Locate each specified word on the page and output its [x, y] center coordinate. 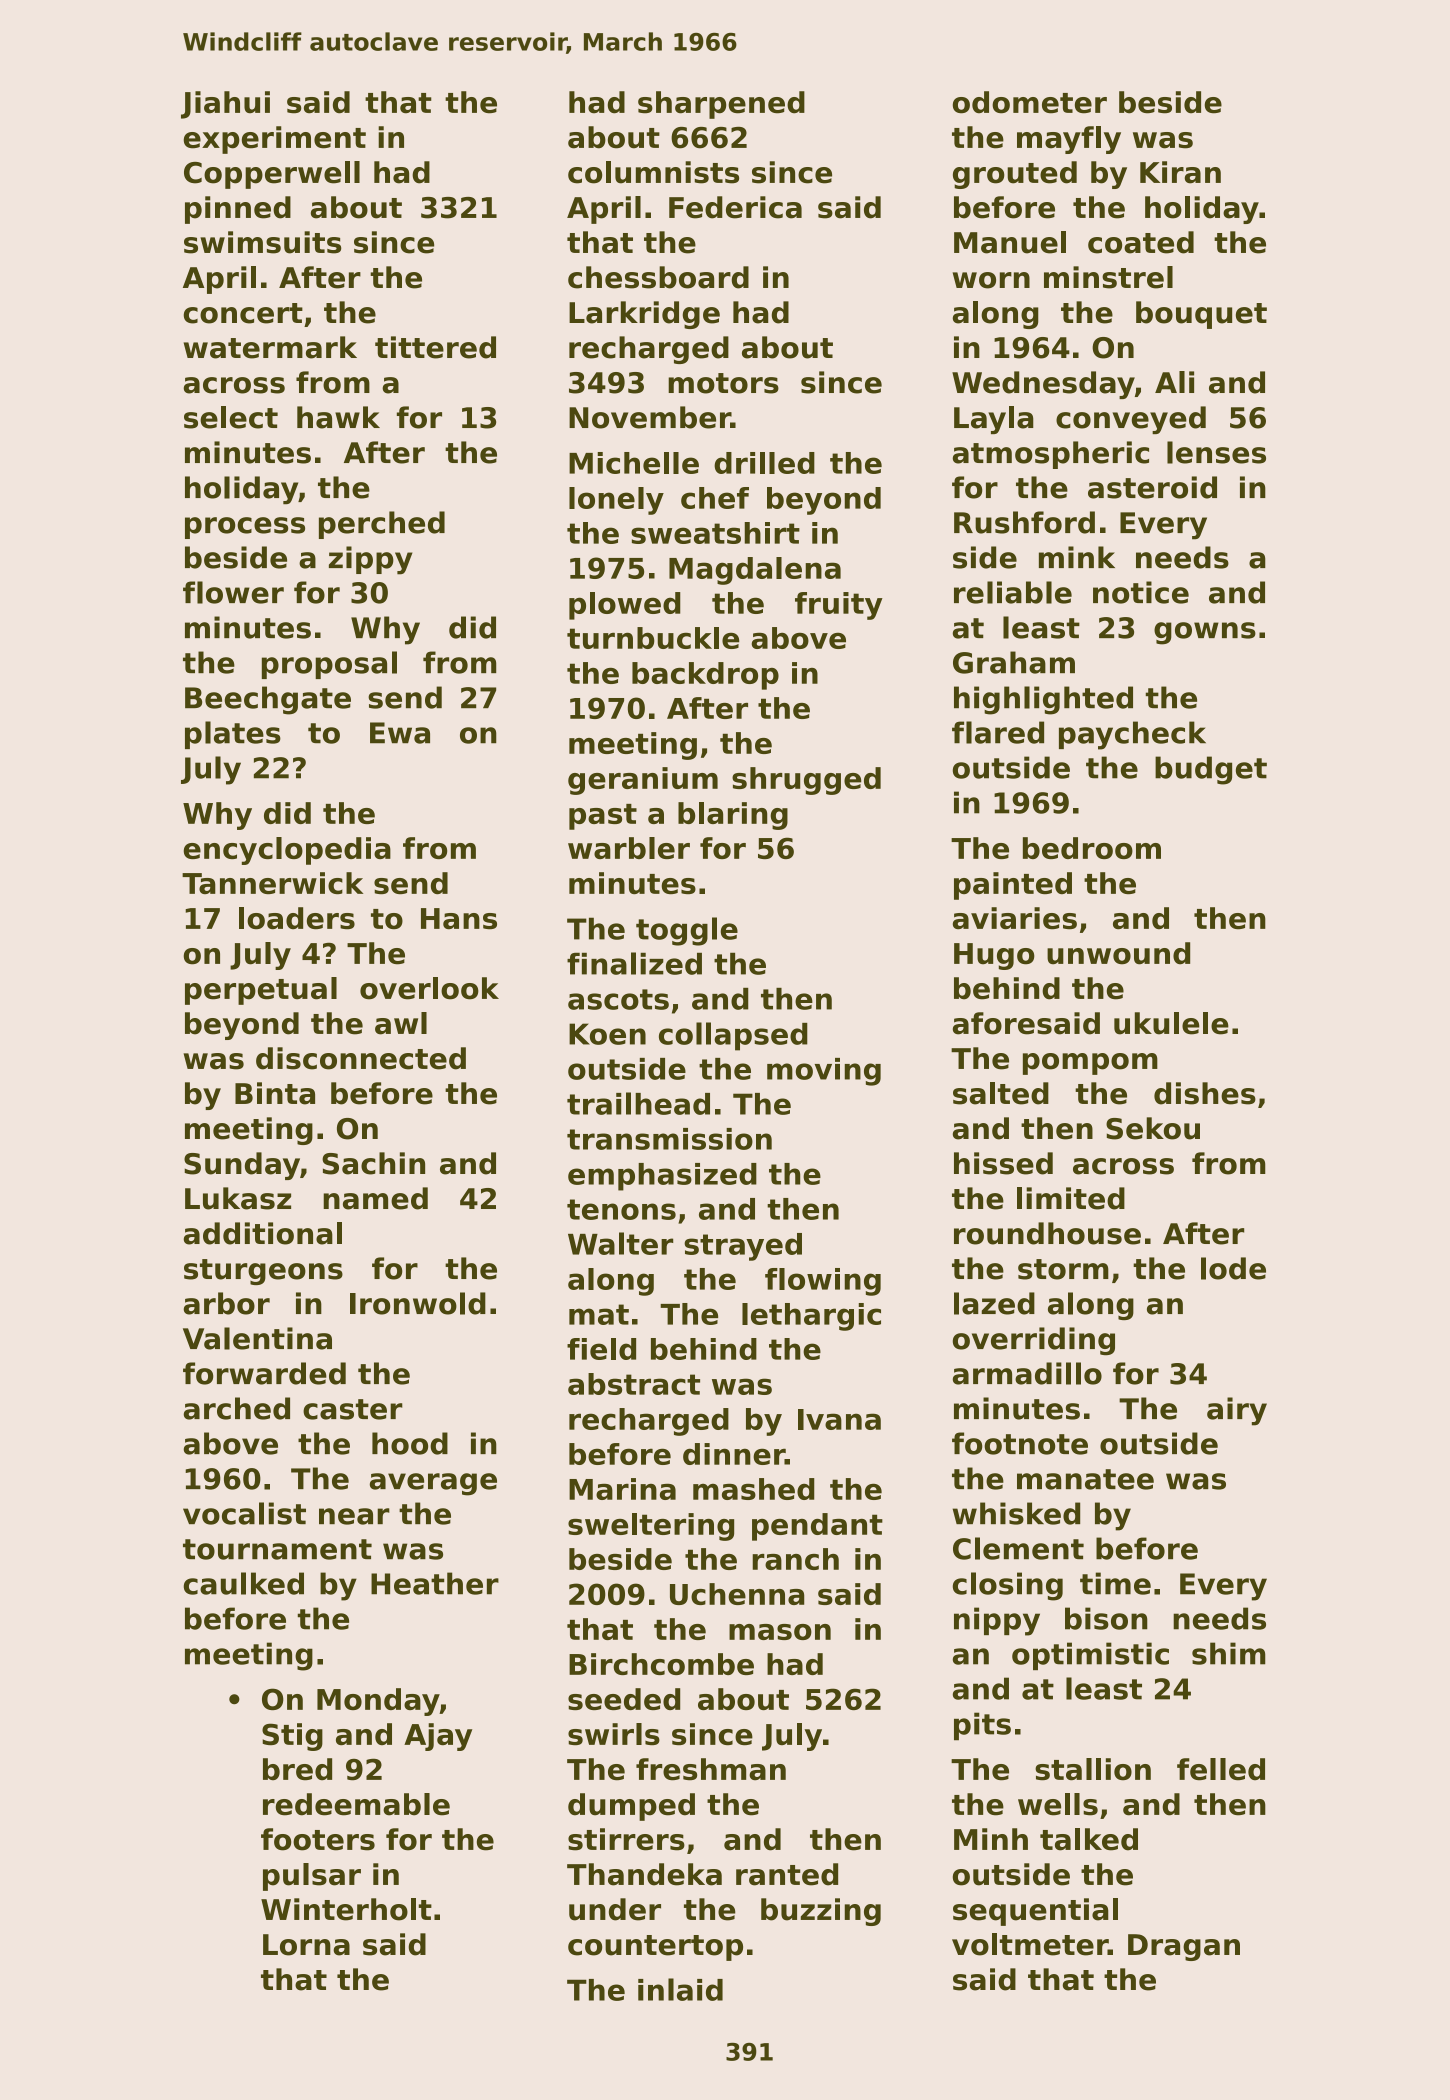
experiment [275, 140]
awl [401, 1023]
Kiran [1180, 172]
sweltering [651, 1527]
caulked [244, 1583]
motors [723, 383]
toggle [687, 931]
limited [1071, 1198]
